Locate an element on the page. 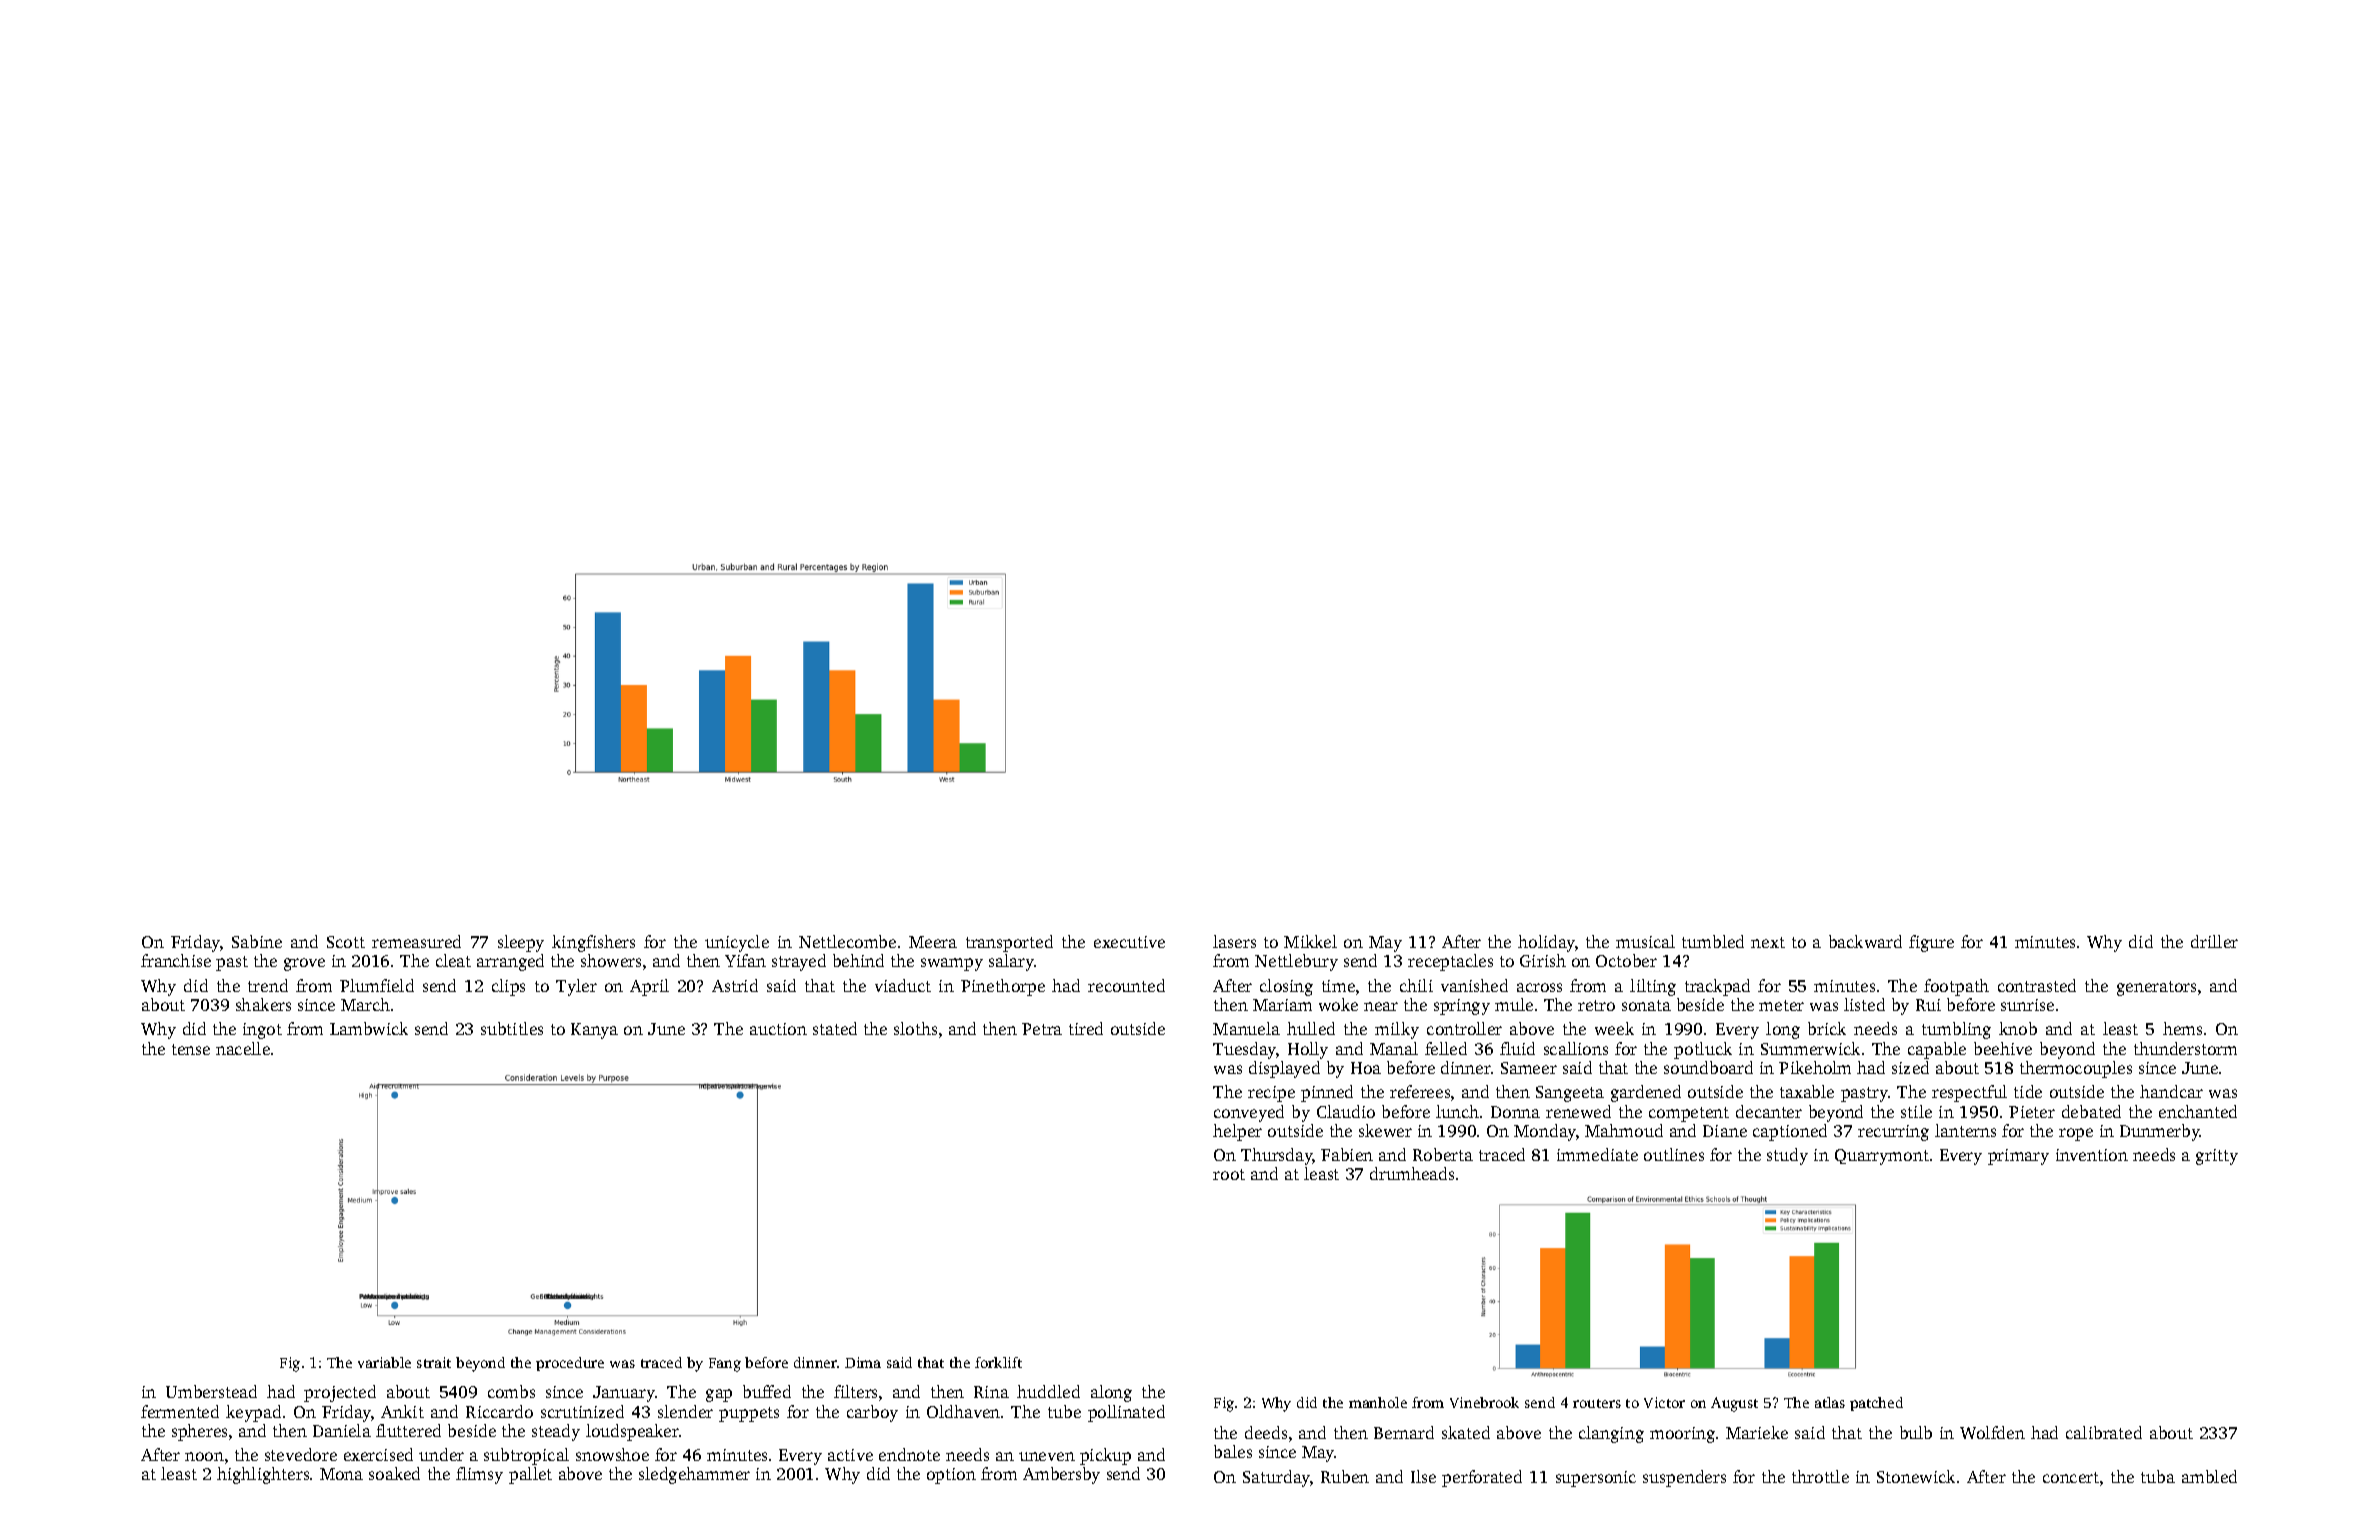 The width and height of the document is (2380, 1540). Wolfden is located at coordinates (1992, 1432).
